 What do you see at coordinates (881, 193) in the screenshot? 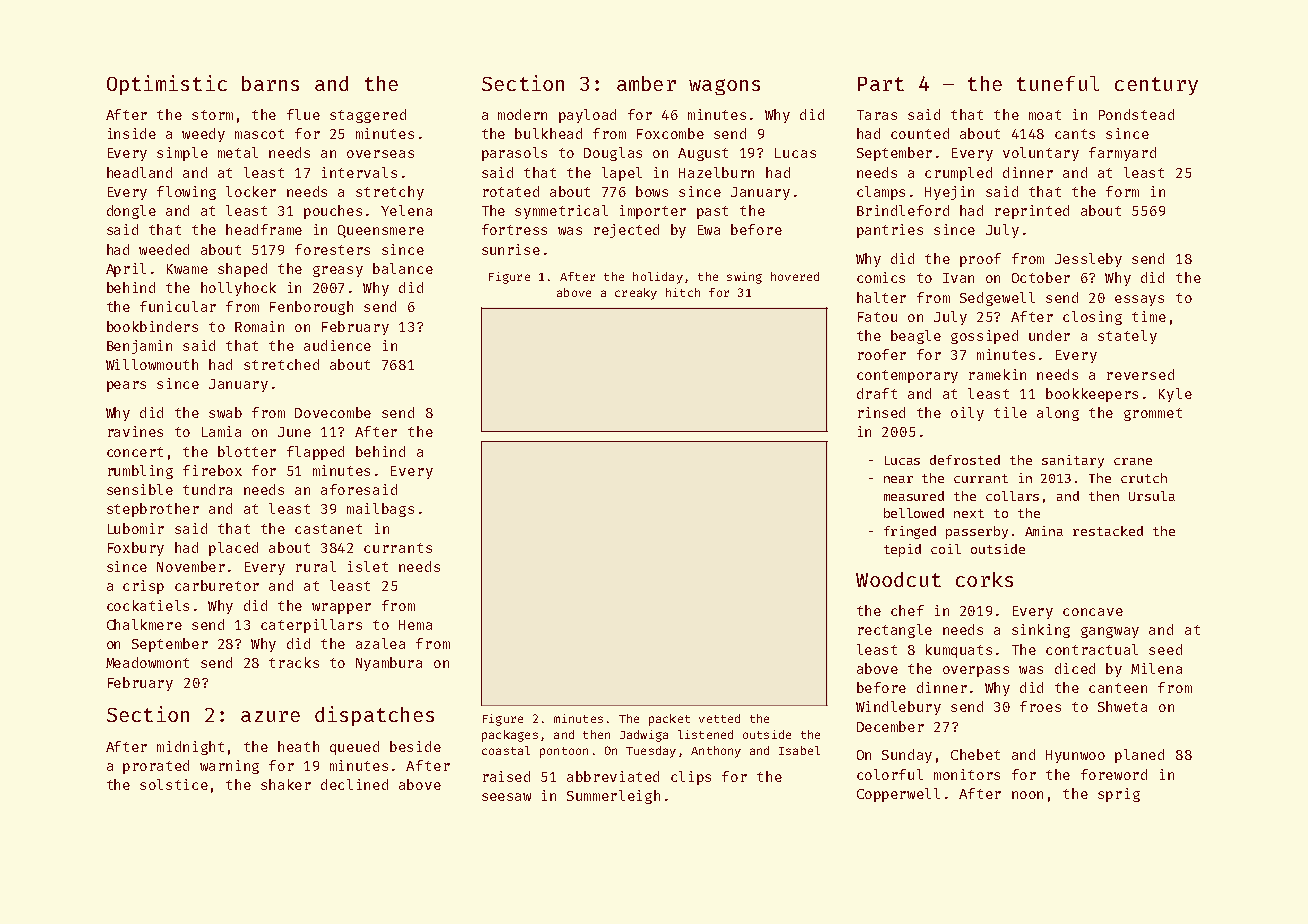
I see `clamps` at bounding box center [881, 193].
